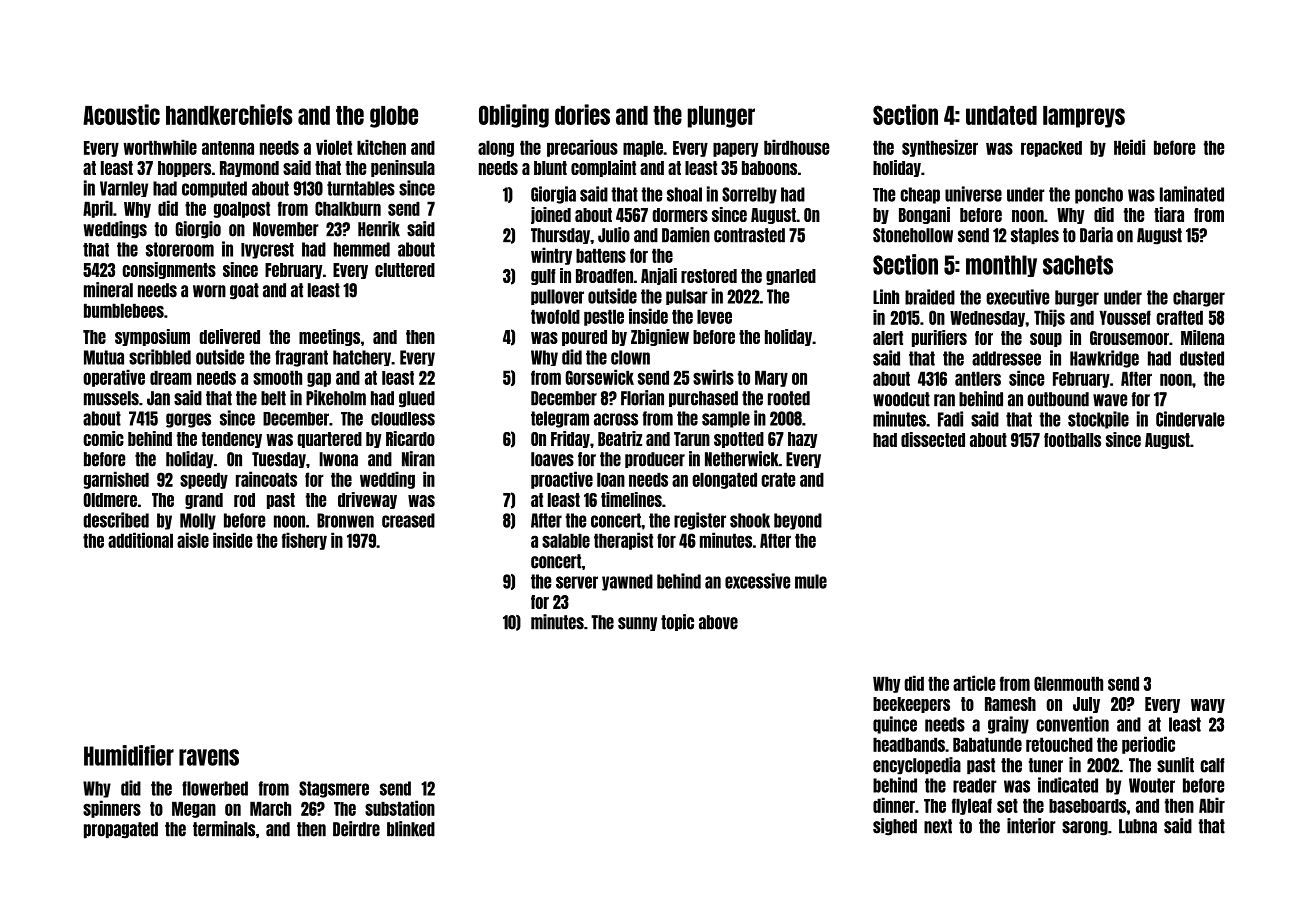 Image resolution: width=1308 pixels, height=924 pixels. What do you see at coordinates (334, 789) in the document?
I see `Stagsmere` at bounding box center [334, 789].
